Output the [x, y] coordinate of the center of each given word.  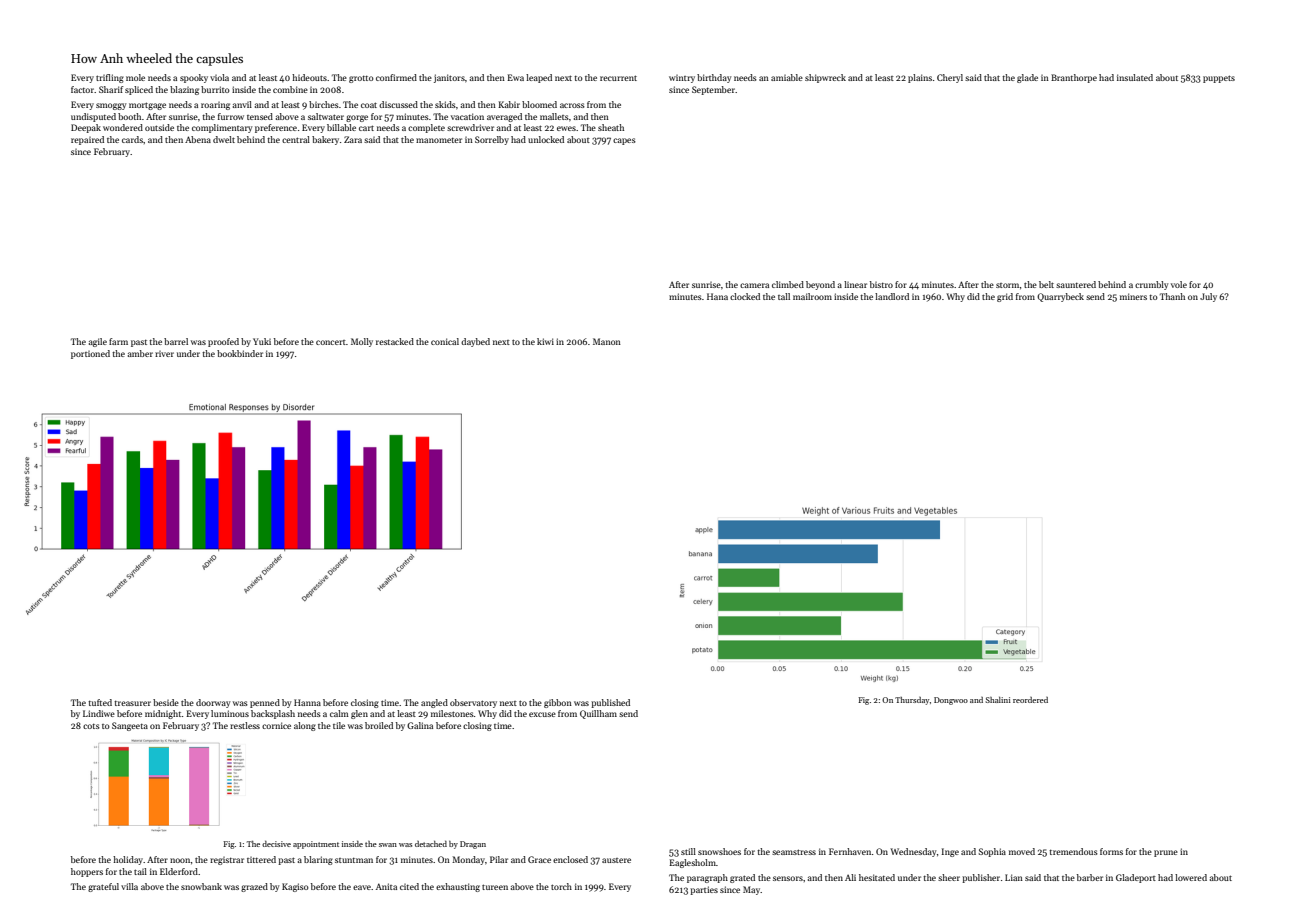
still [688, 851]
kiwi [545, 341]
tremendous [1073, 851]
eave [362, 887]
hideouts [309, 77]
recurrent [618, 78]
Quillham [598, 714]
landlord [892, 296]
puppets [1219, 79]
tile [339, 725]
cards [132, 139]
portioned [90, 354]
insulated [1135, 77]
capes [624, 141]
